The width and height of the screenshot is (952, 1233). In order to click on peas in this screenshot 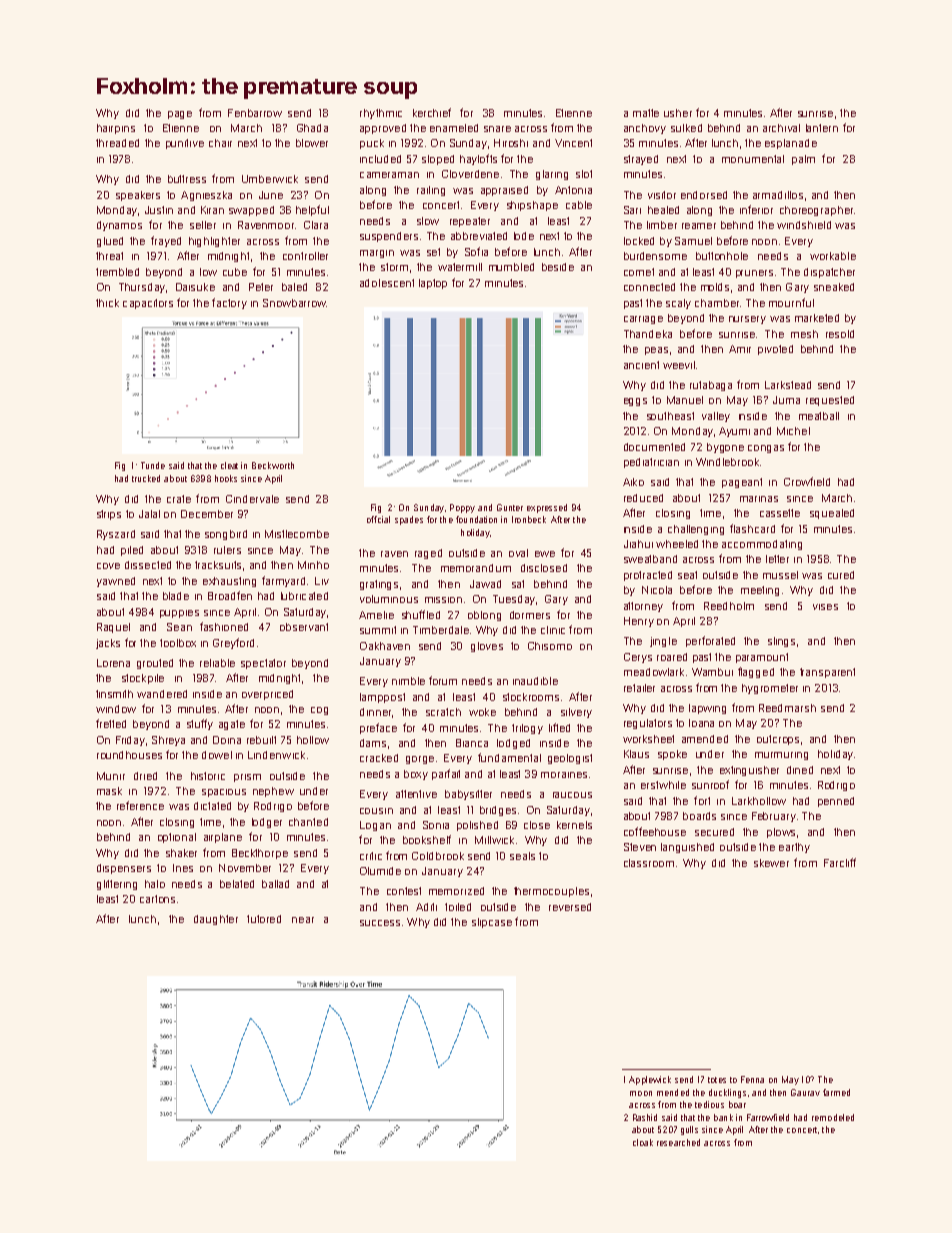, I will do `click(656, 351)`.
